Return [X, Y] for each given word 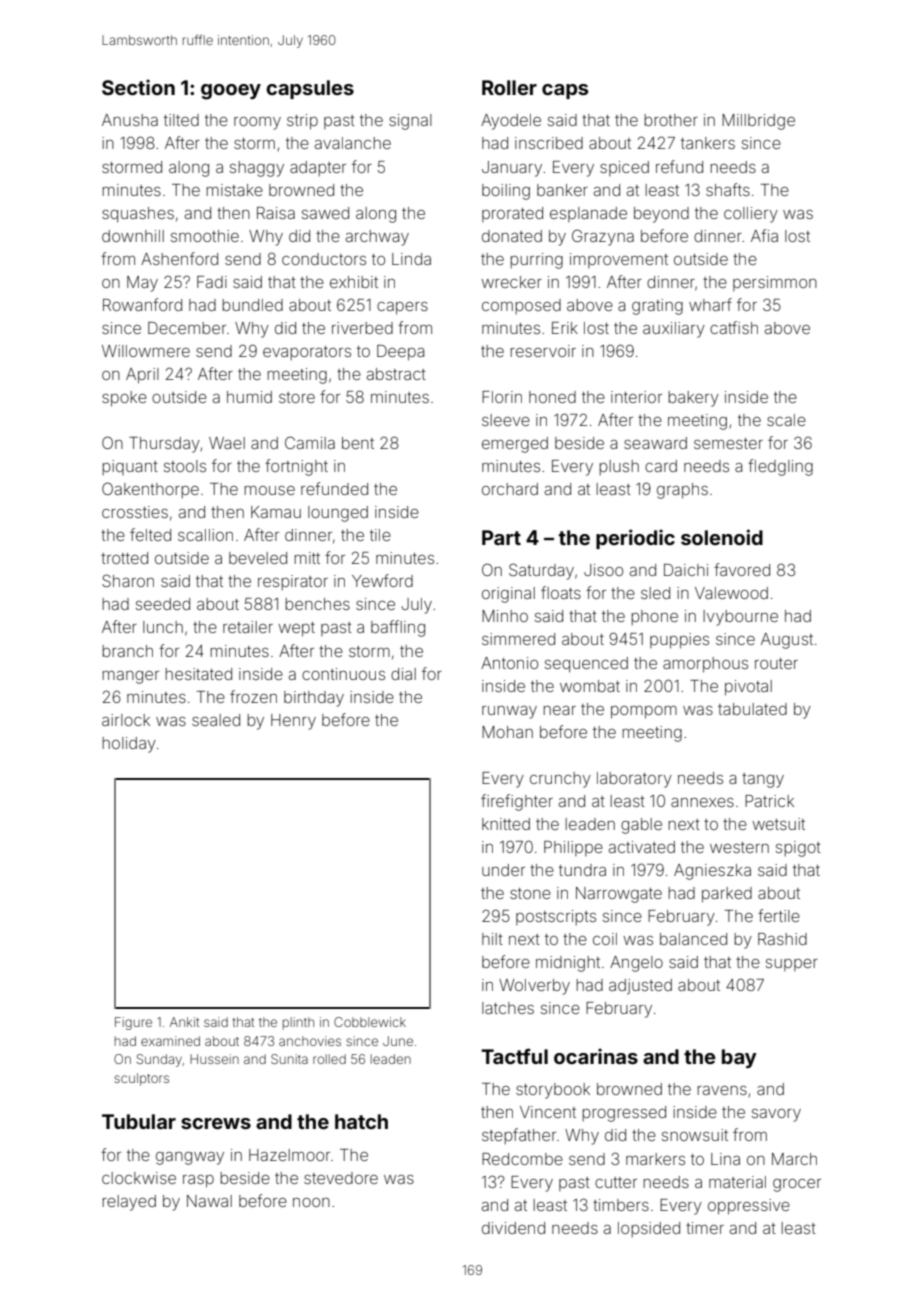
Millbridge [758, 122]
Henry [293, 722]
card [661, 466]
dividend [513, 1228]
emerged [515, 445]
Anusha [130, 120]
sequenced [586, 665]
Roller [509, 87]
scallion [205, 535]
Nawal [209, 1201]
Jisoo [603, 570]
